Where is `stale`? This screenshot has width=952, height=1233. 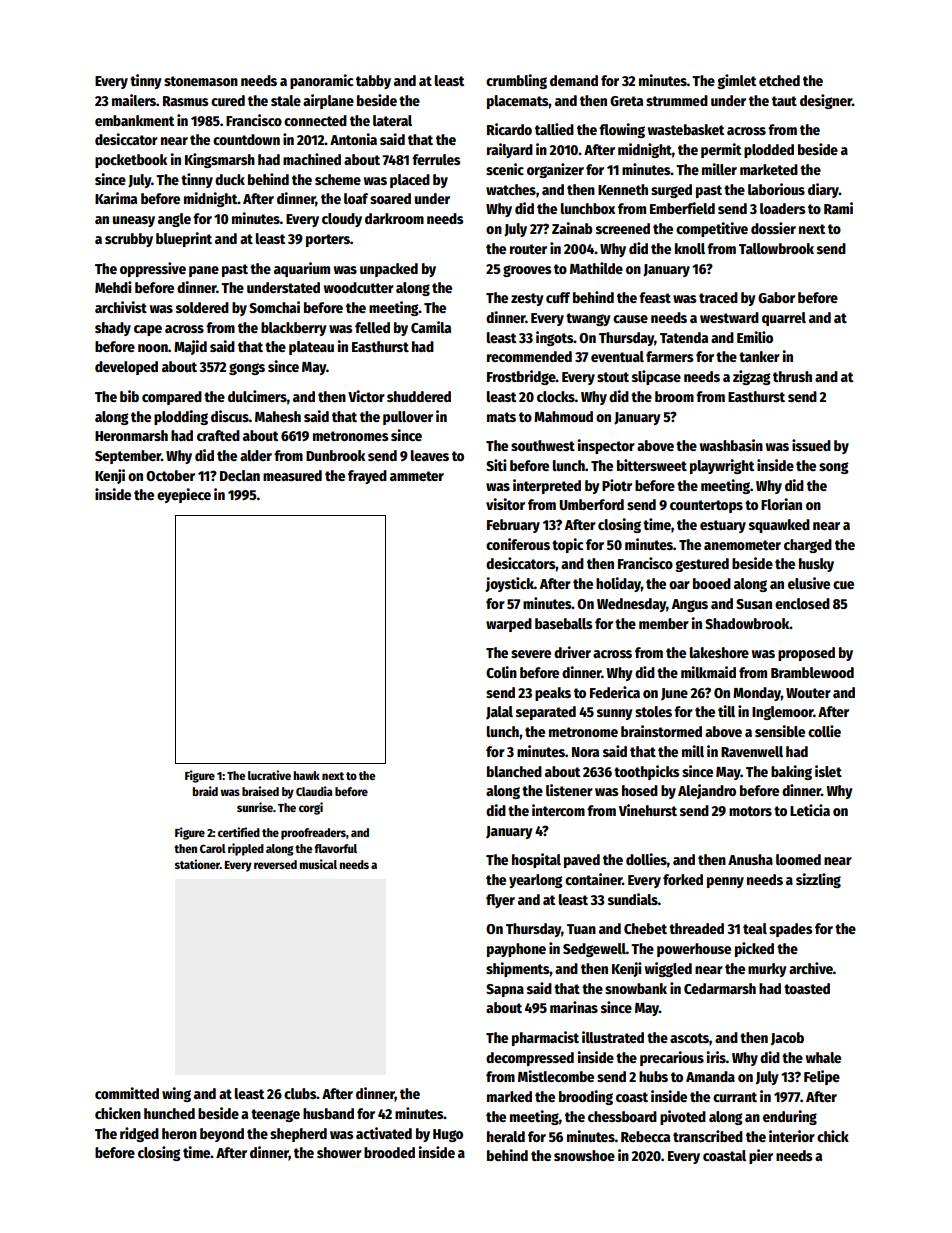 stale is located at coordinates (286, 100).
